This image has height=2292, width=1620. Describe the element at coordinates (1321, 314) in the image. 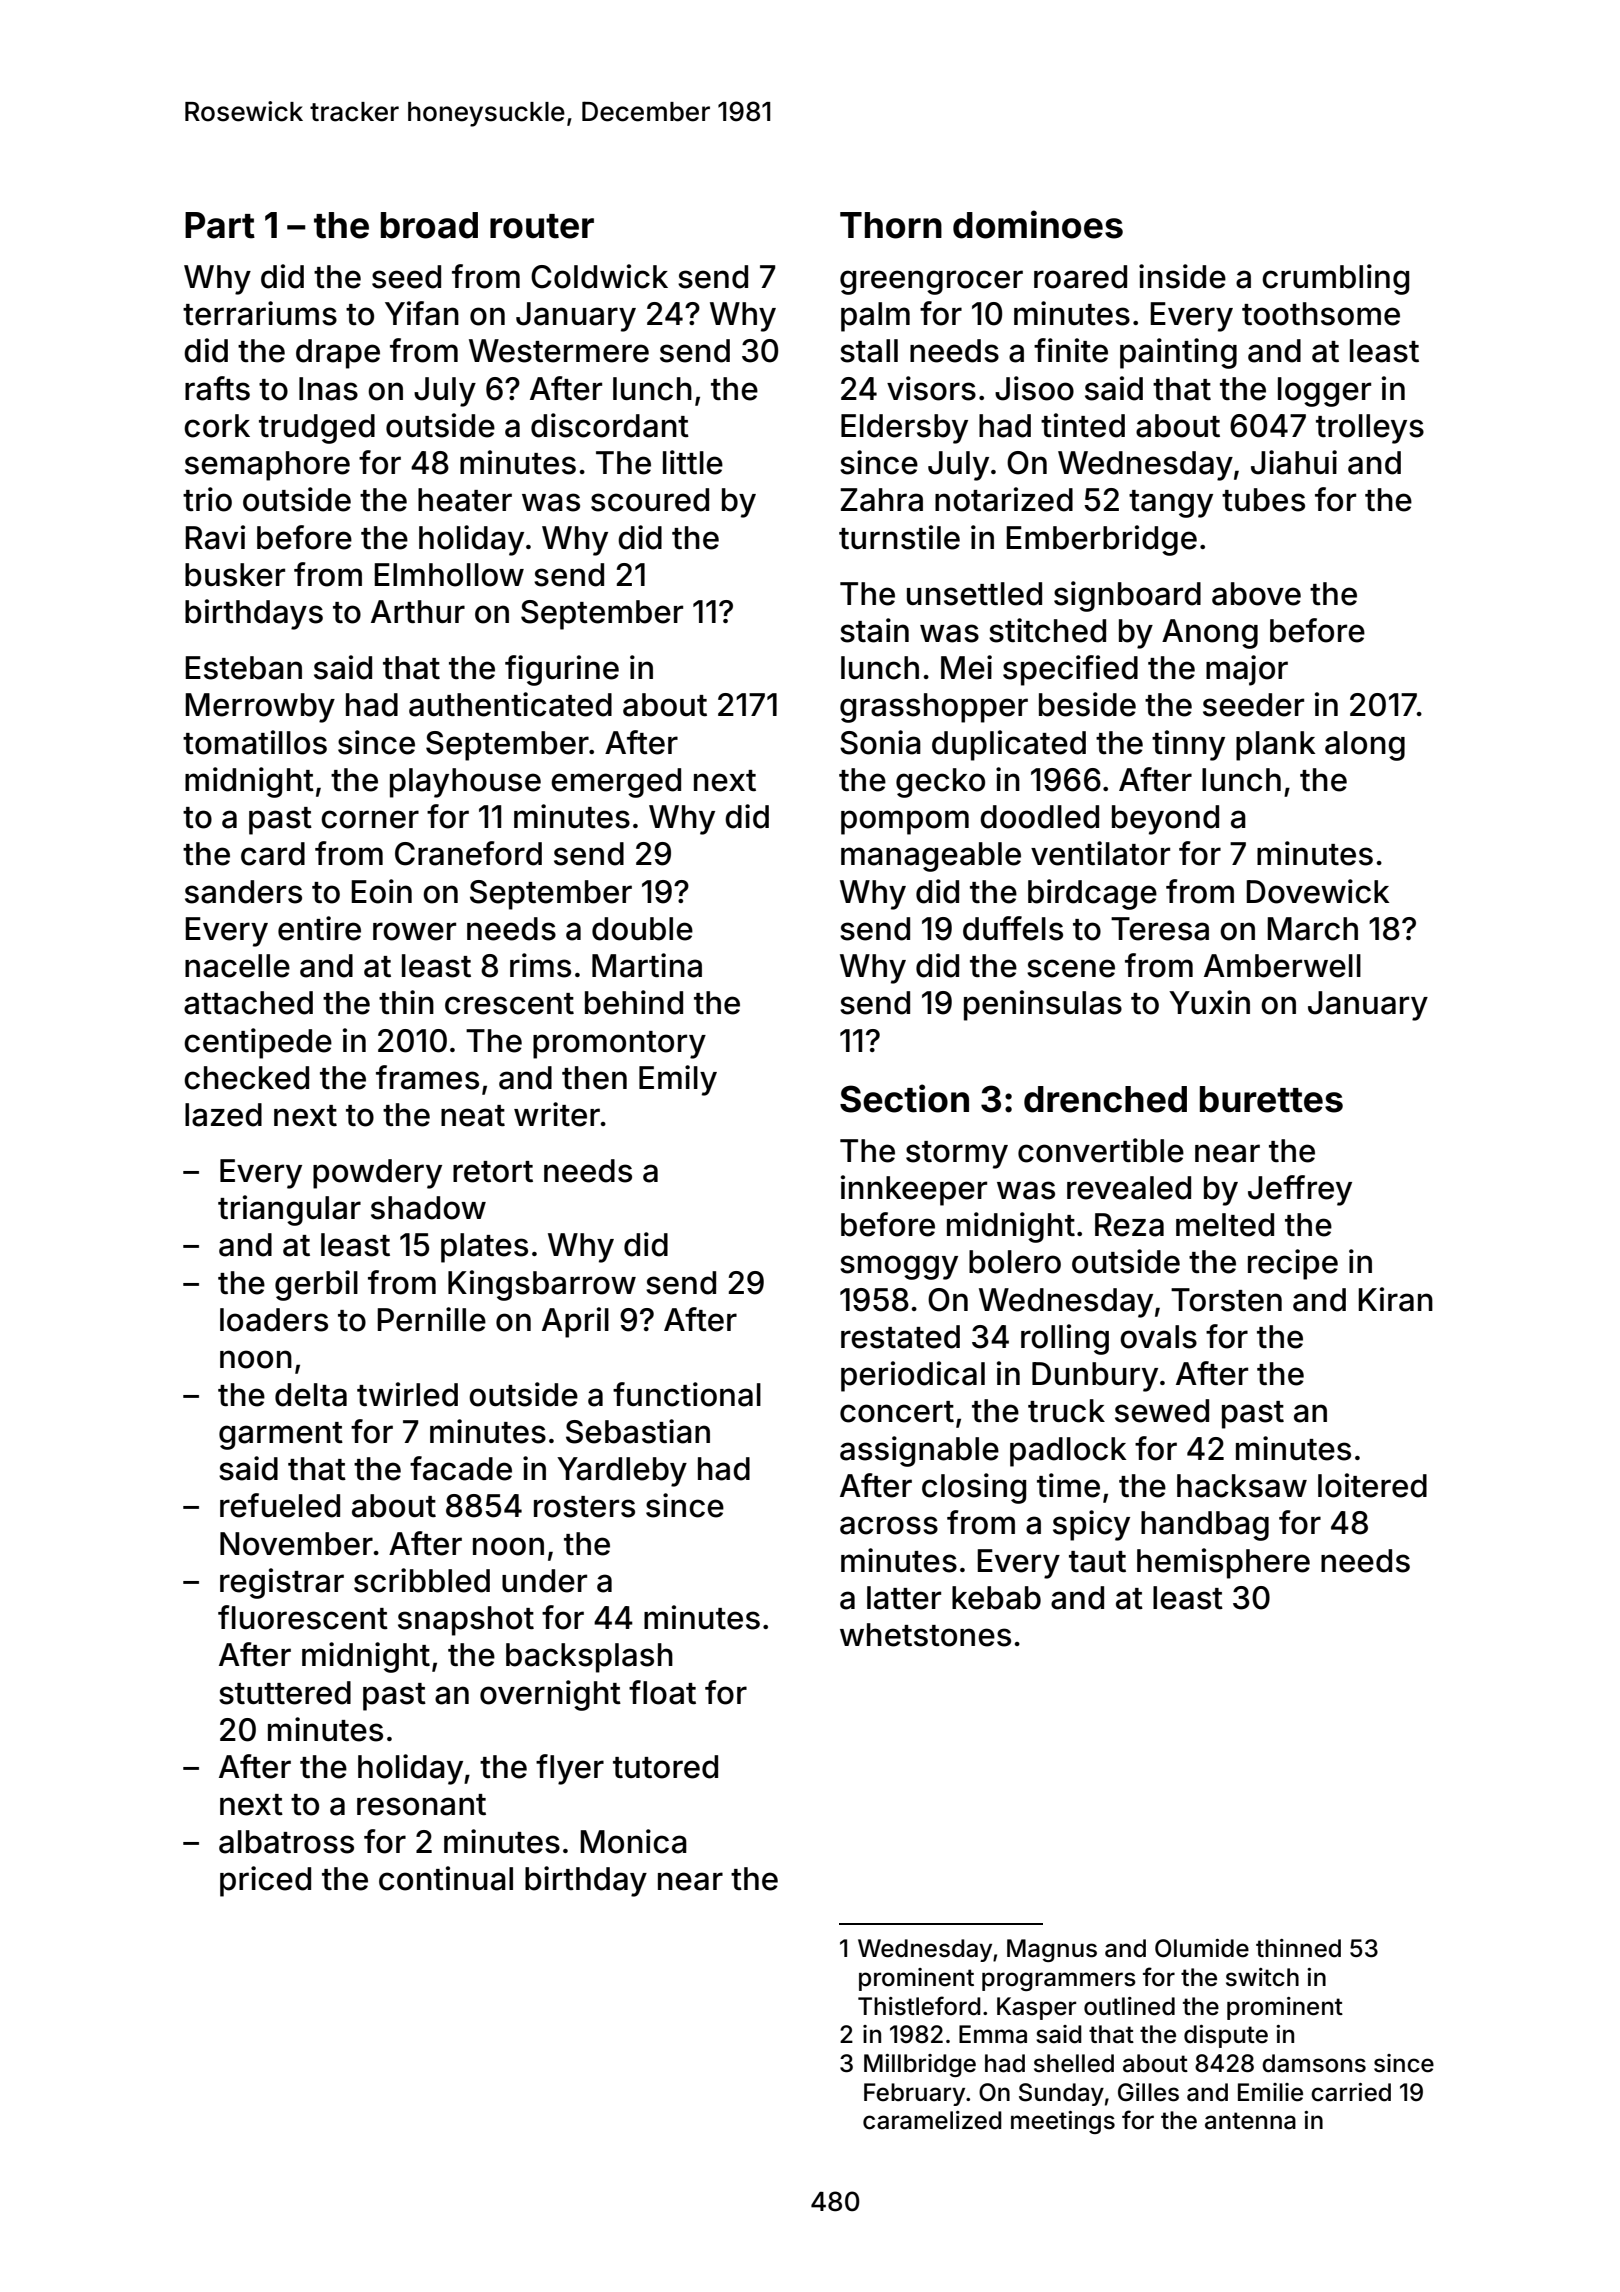

I see `toothsome` at that location.
